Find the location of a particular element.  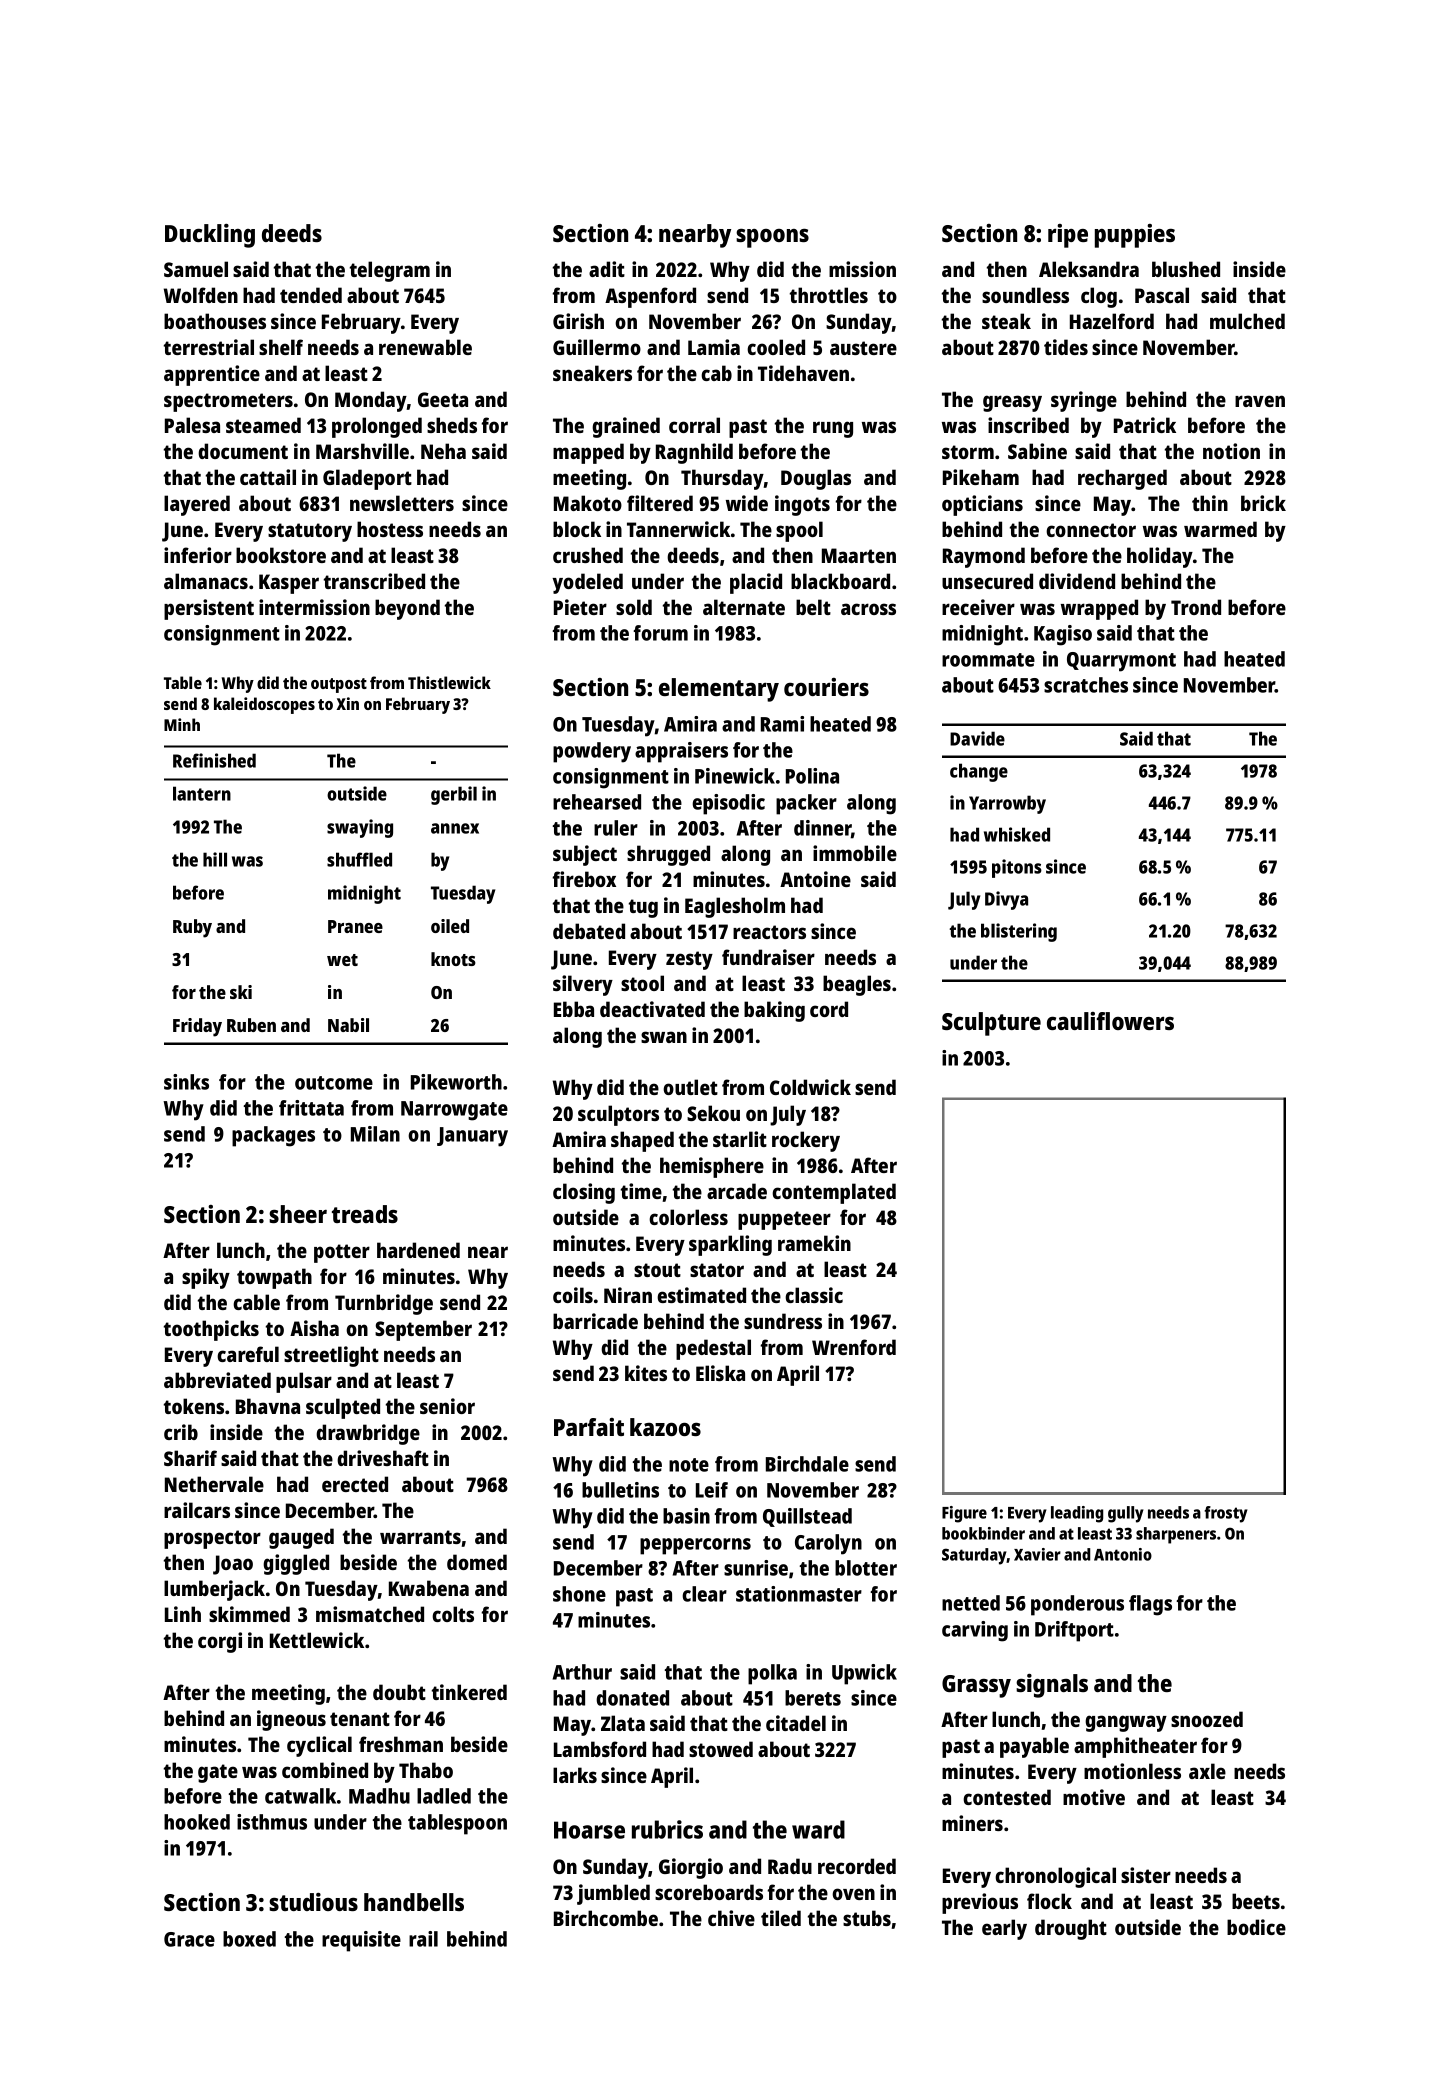

Wrenford is located at coordinates (854, 1347).
